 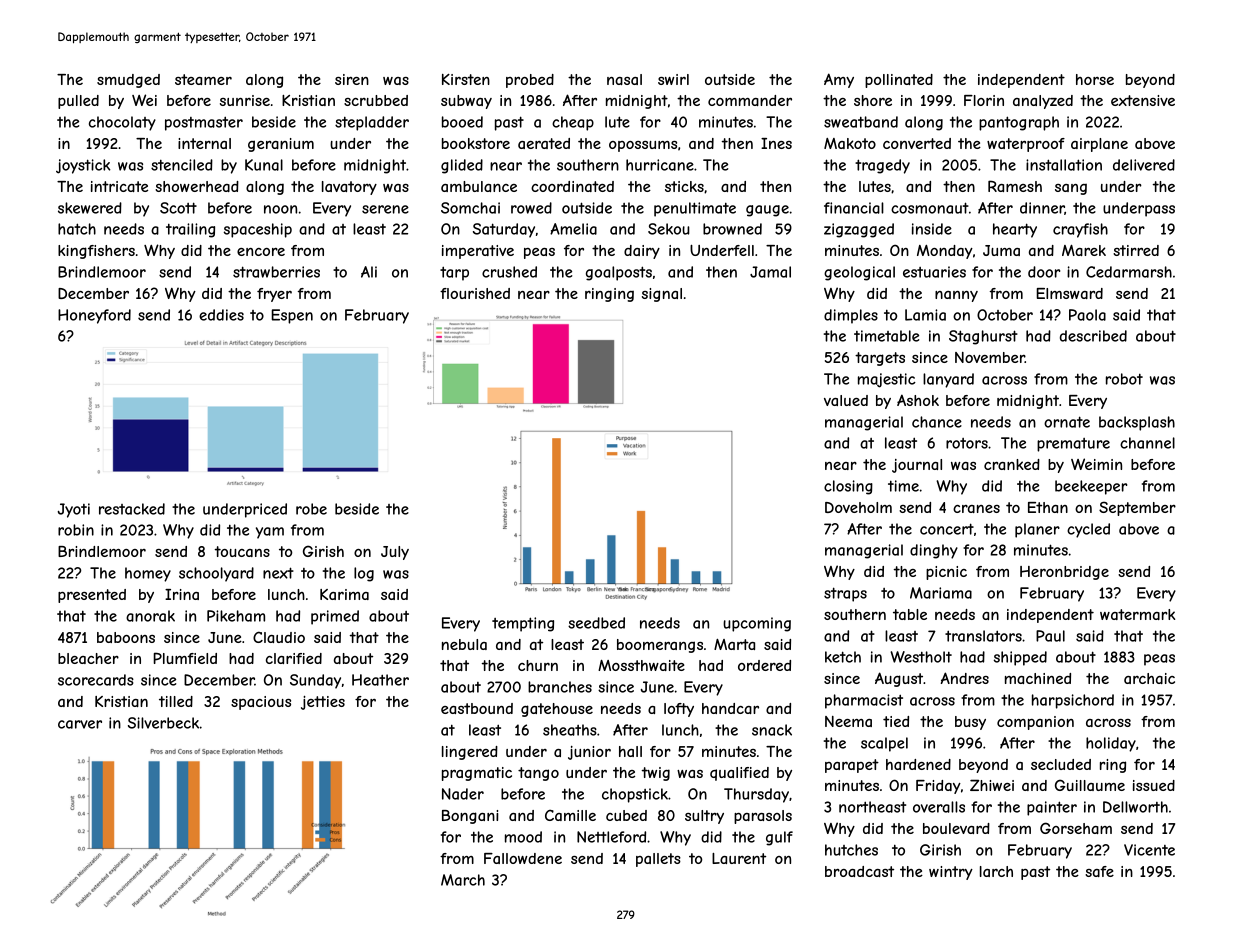 I want to click on signal, so click(x=662, y=295).
